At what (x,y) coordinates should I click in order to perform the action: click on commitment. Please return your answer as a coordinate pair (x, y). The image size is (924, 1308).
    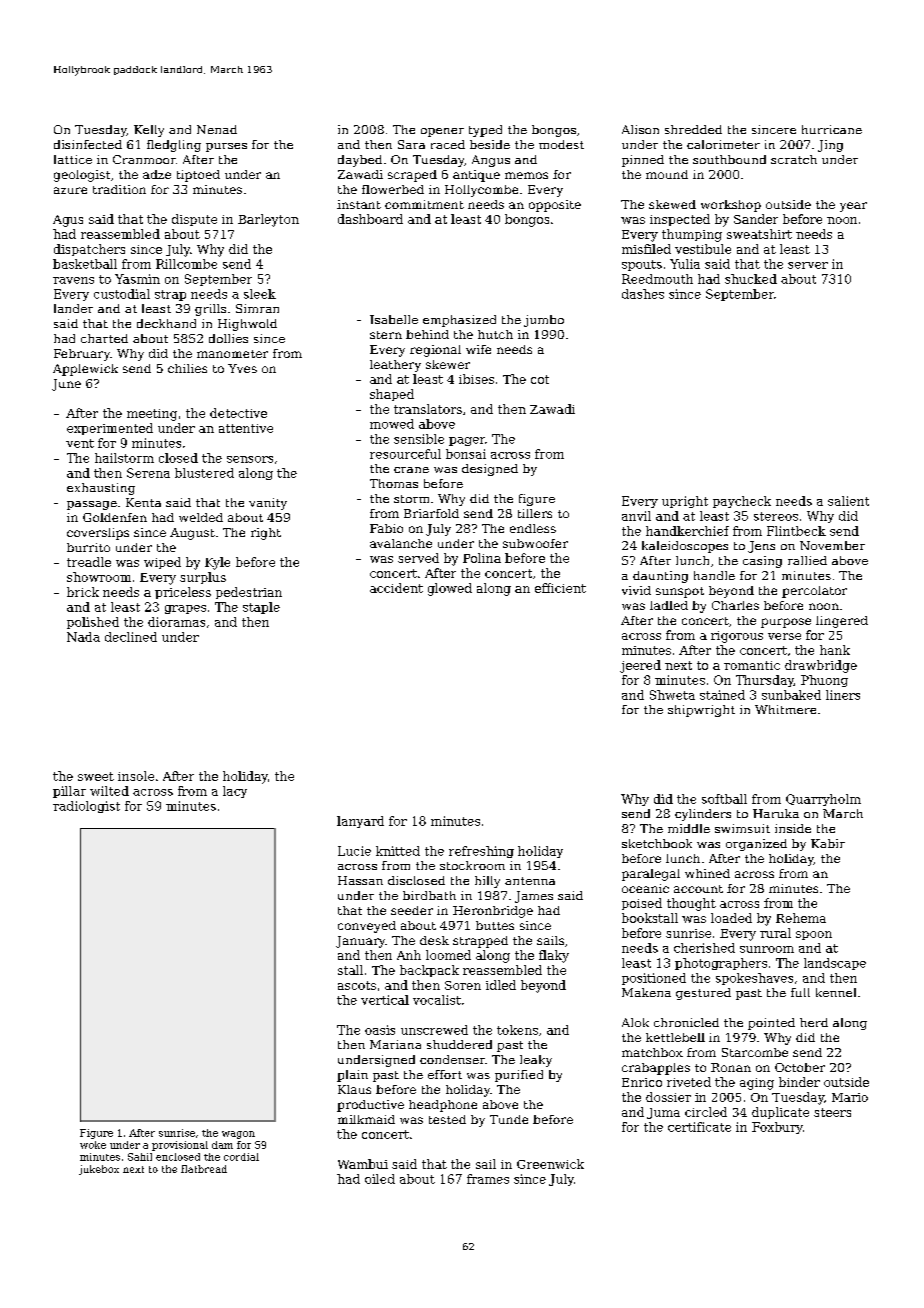
    Looking at the image, I should click on (424, 204).
